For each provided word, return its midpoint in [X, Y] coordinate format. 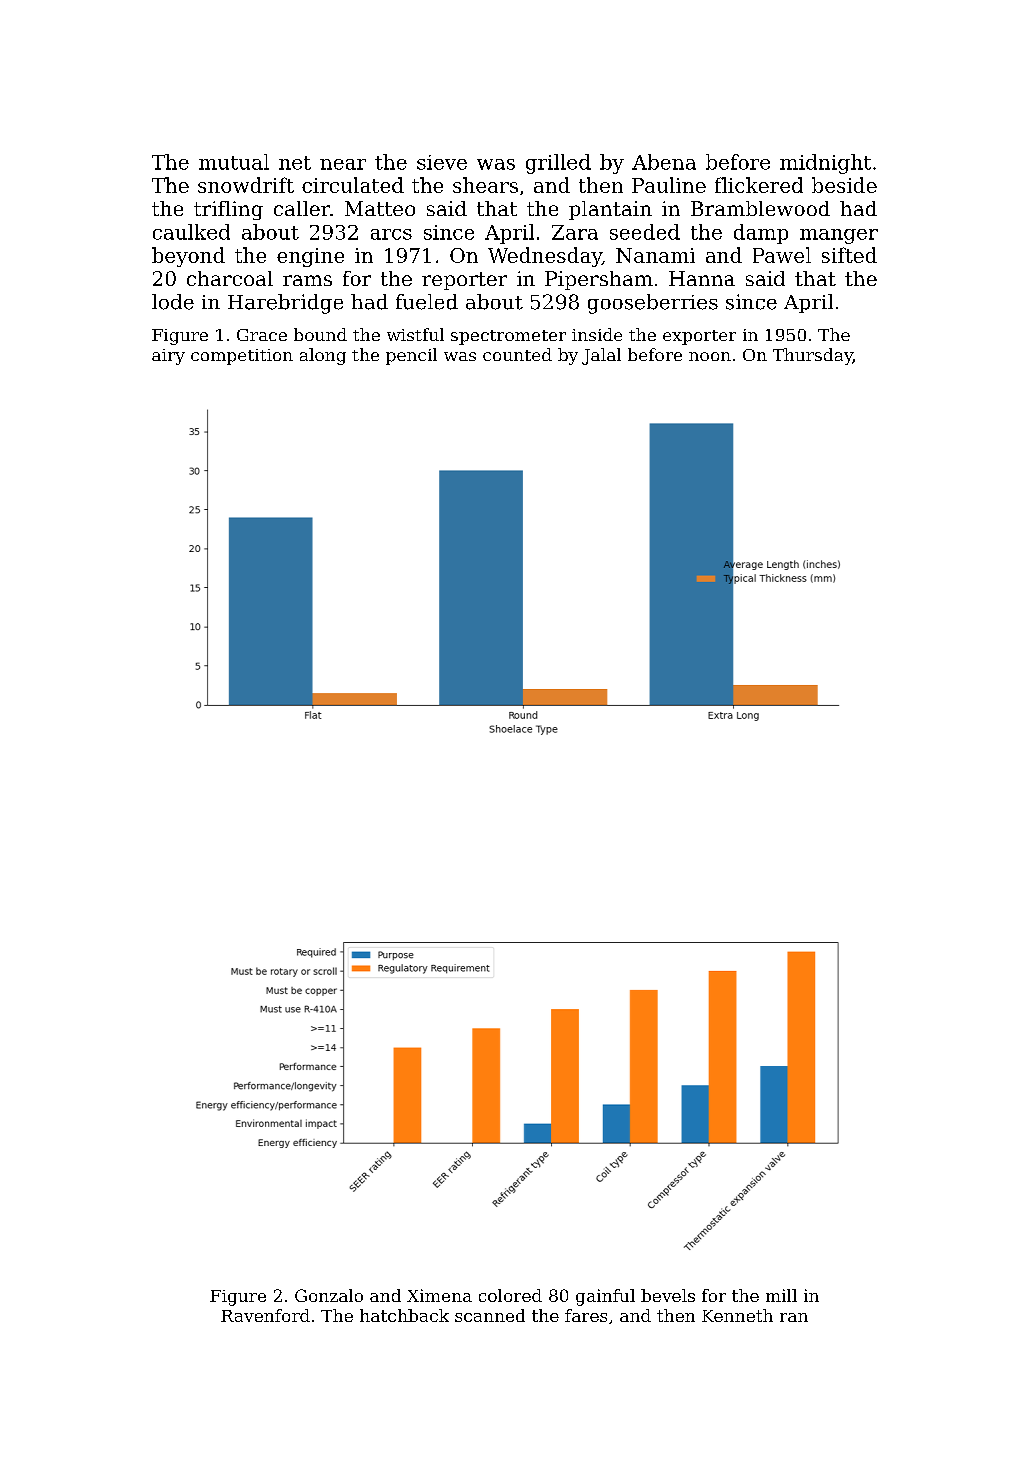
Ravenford [265, 1315]
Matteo [380, 208]
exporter [699, 337]
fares [586, 1315]
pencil [411, 356]
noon [710, 356]
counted [517, 354]
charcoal [230, 278]
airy [168, 357]
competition [242, 357]
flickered [759, 185]
